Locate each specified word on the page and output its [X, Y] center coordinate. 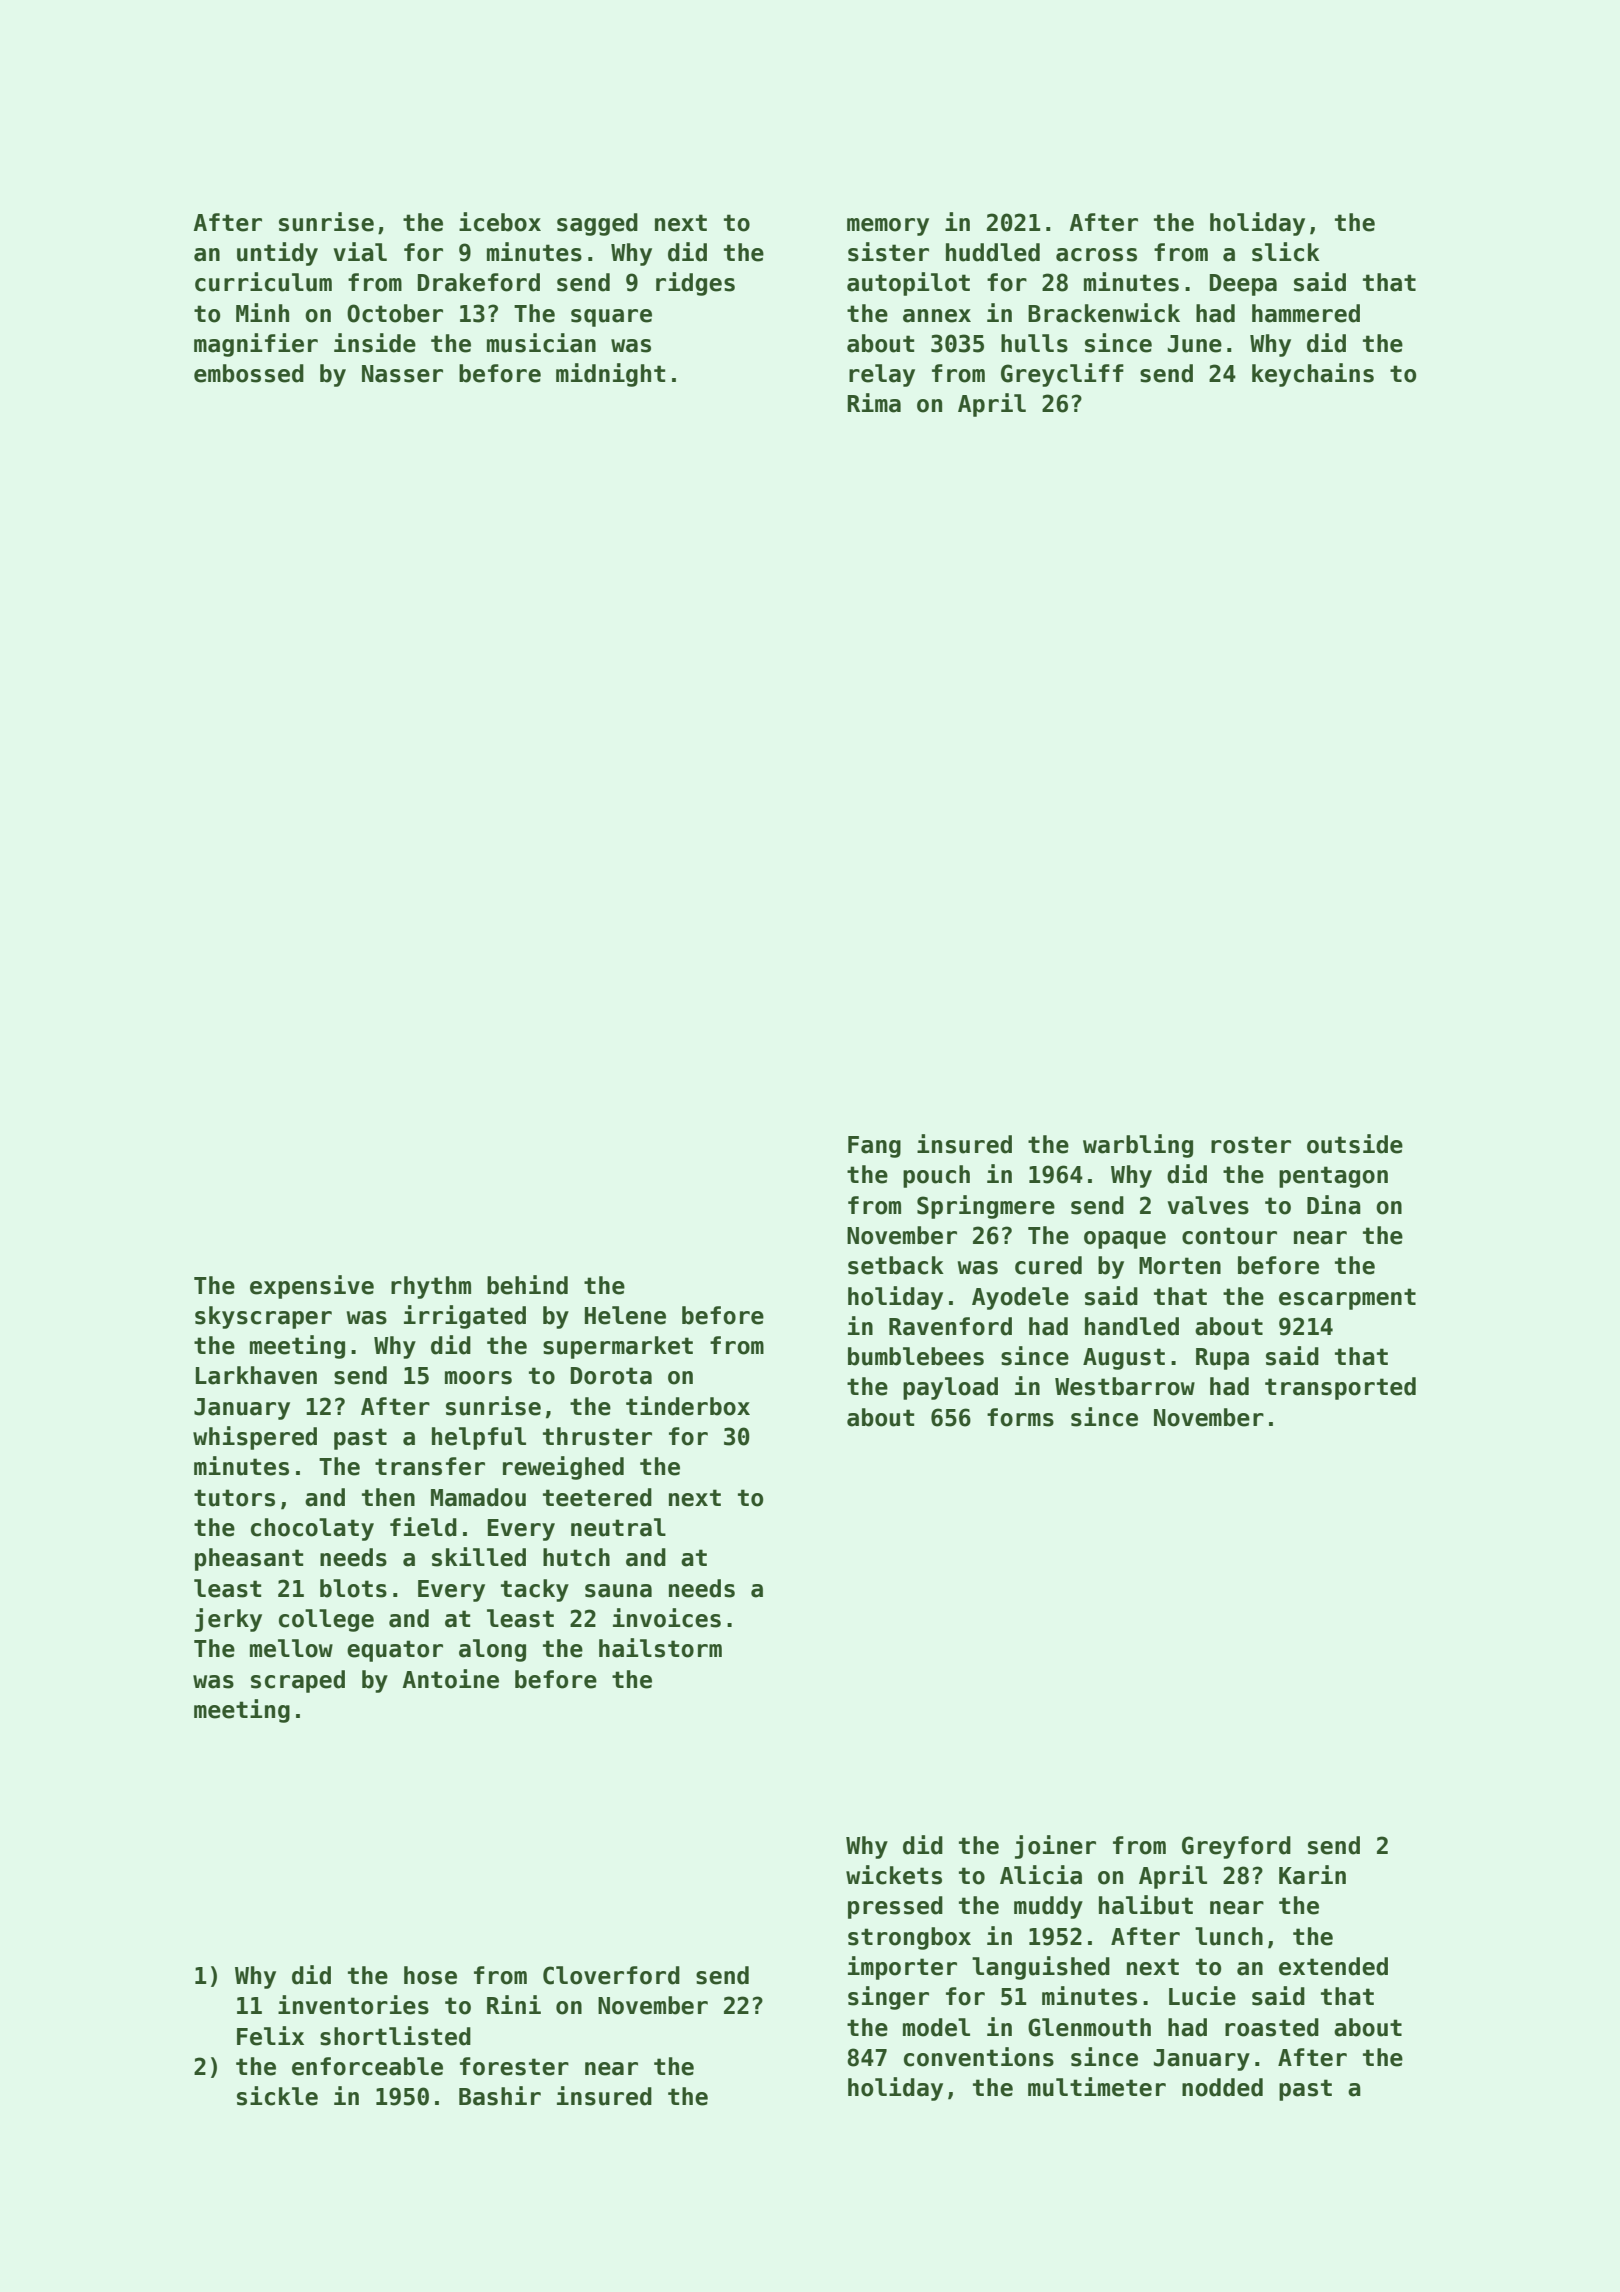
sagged [597, 224]
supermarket [618, 1347]
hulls [1034, 343]
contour [1229, 1236]
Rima [874, 403]
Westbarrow [1125, 1386]
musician [541, 343]
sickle [277, 2096]
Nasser [402, 374]
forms [1020, 1417]
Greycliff [1062, 375]
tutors [234, 1498]
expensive [312, 1287]
